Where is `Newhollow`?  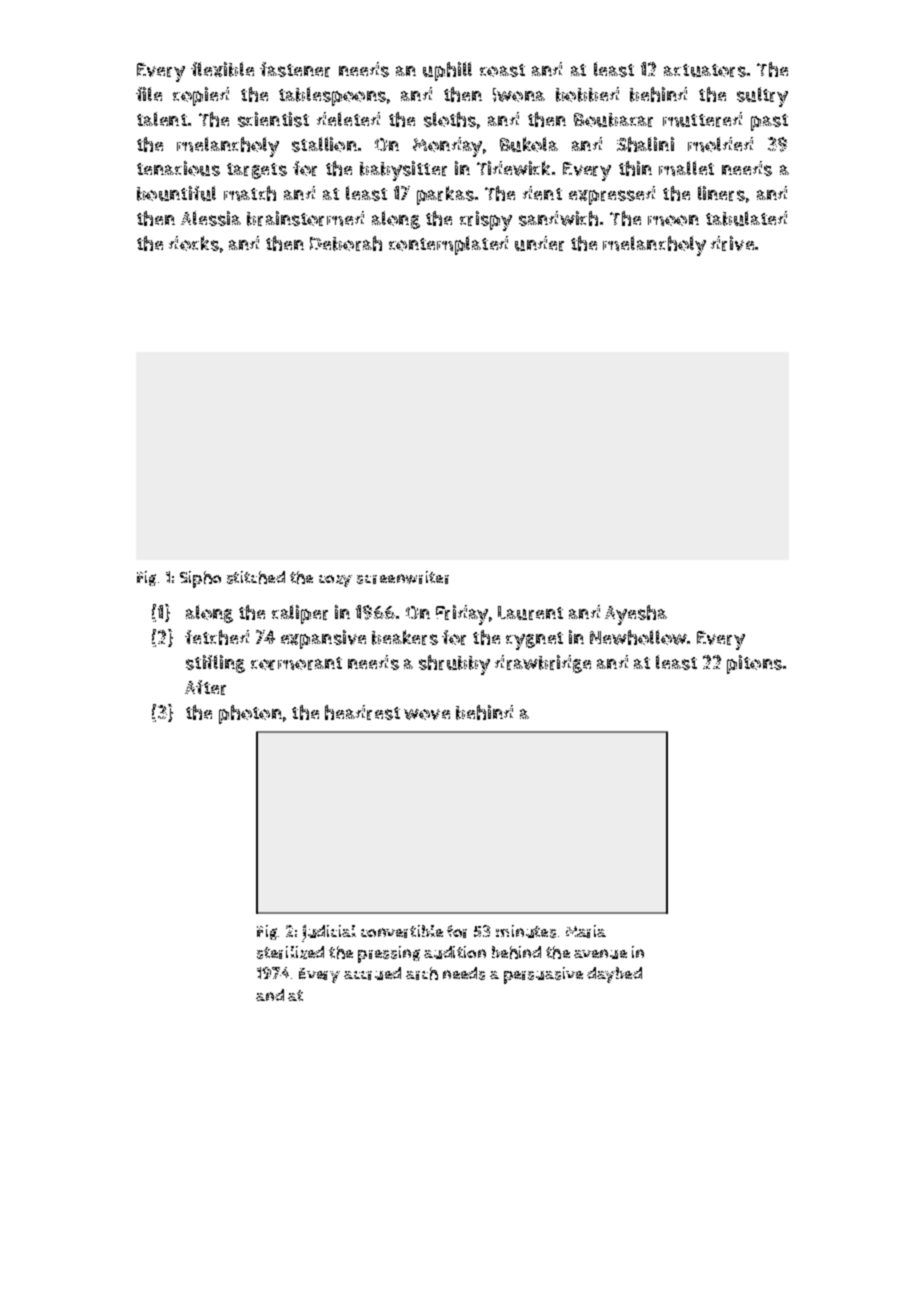 Newhollow is located at coordinates (638, 637).
